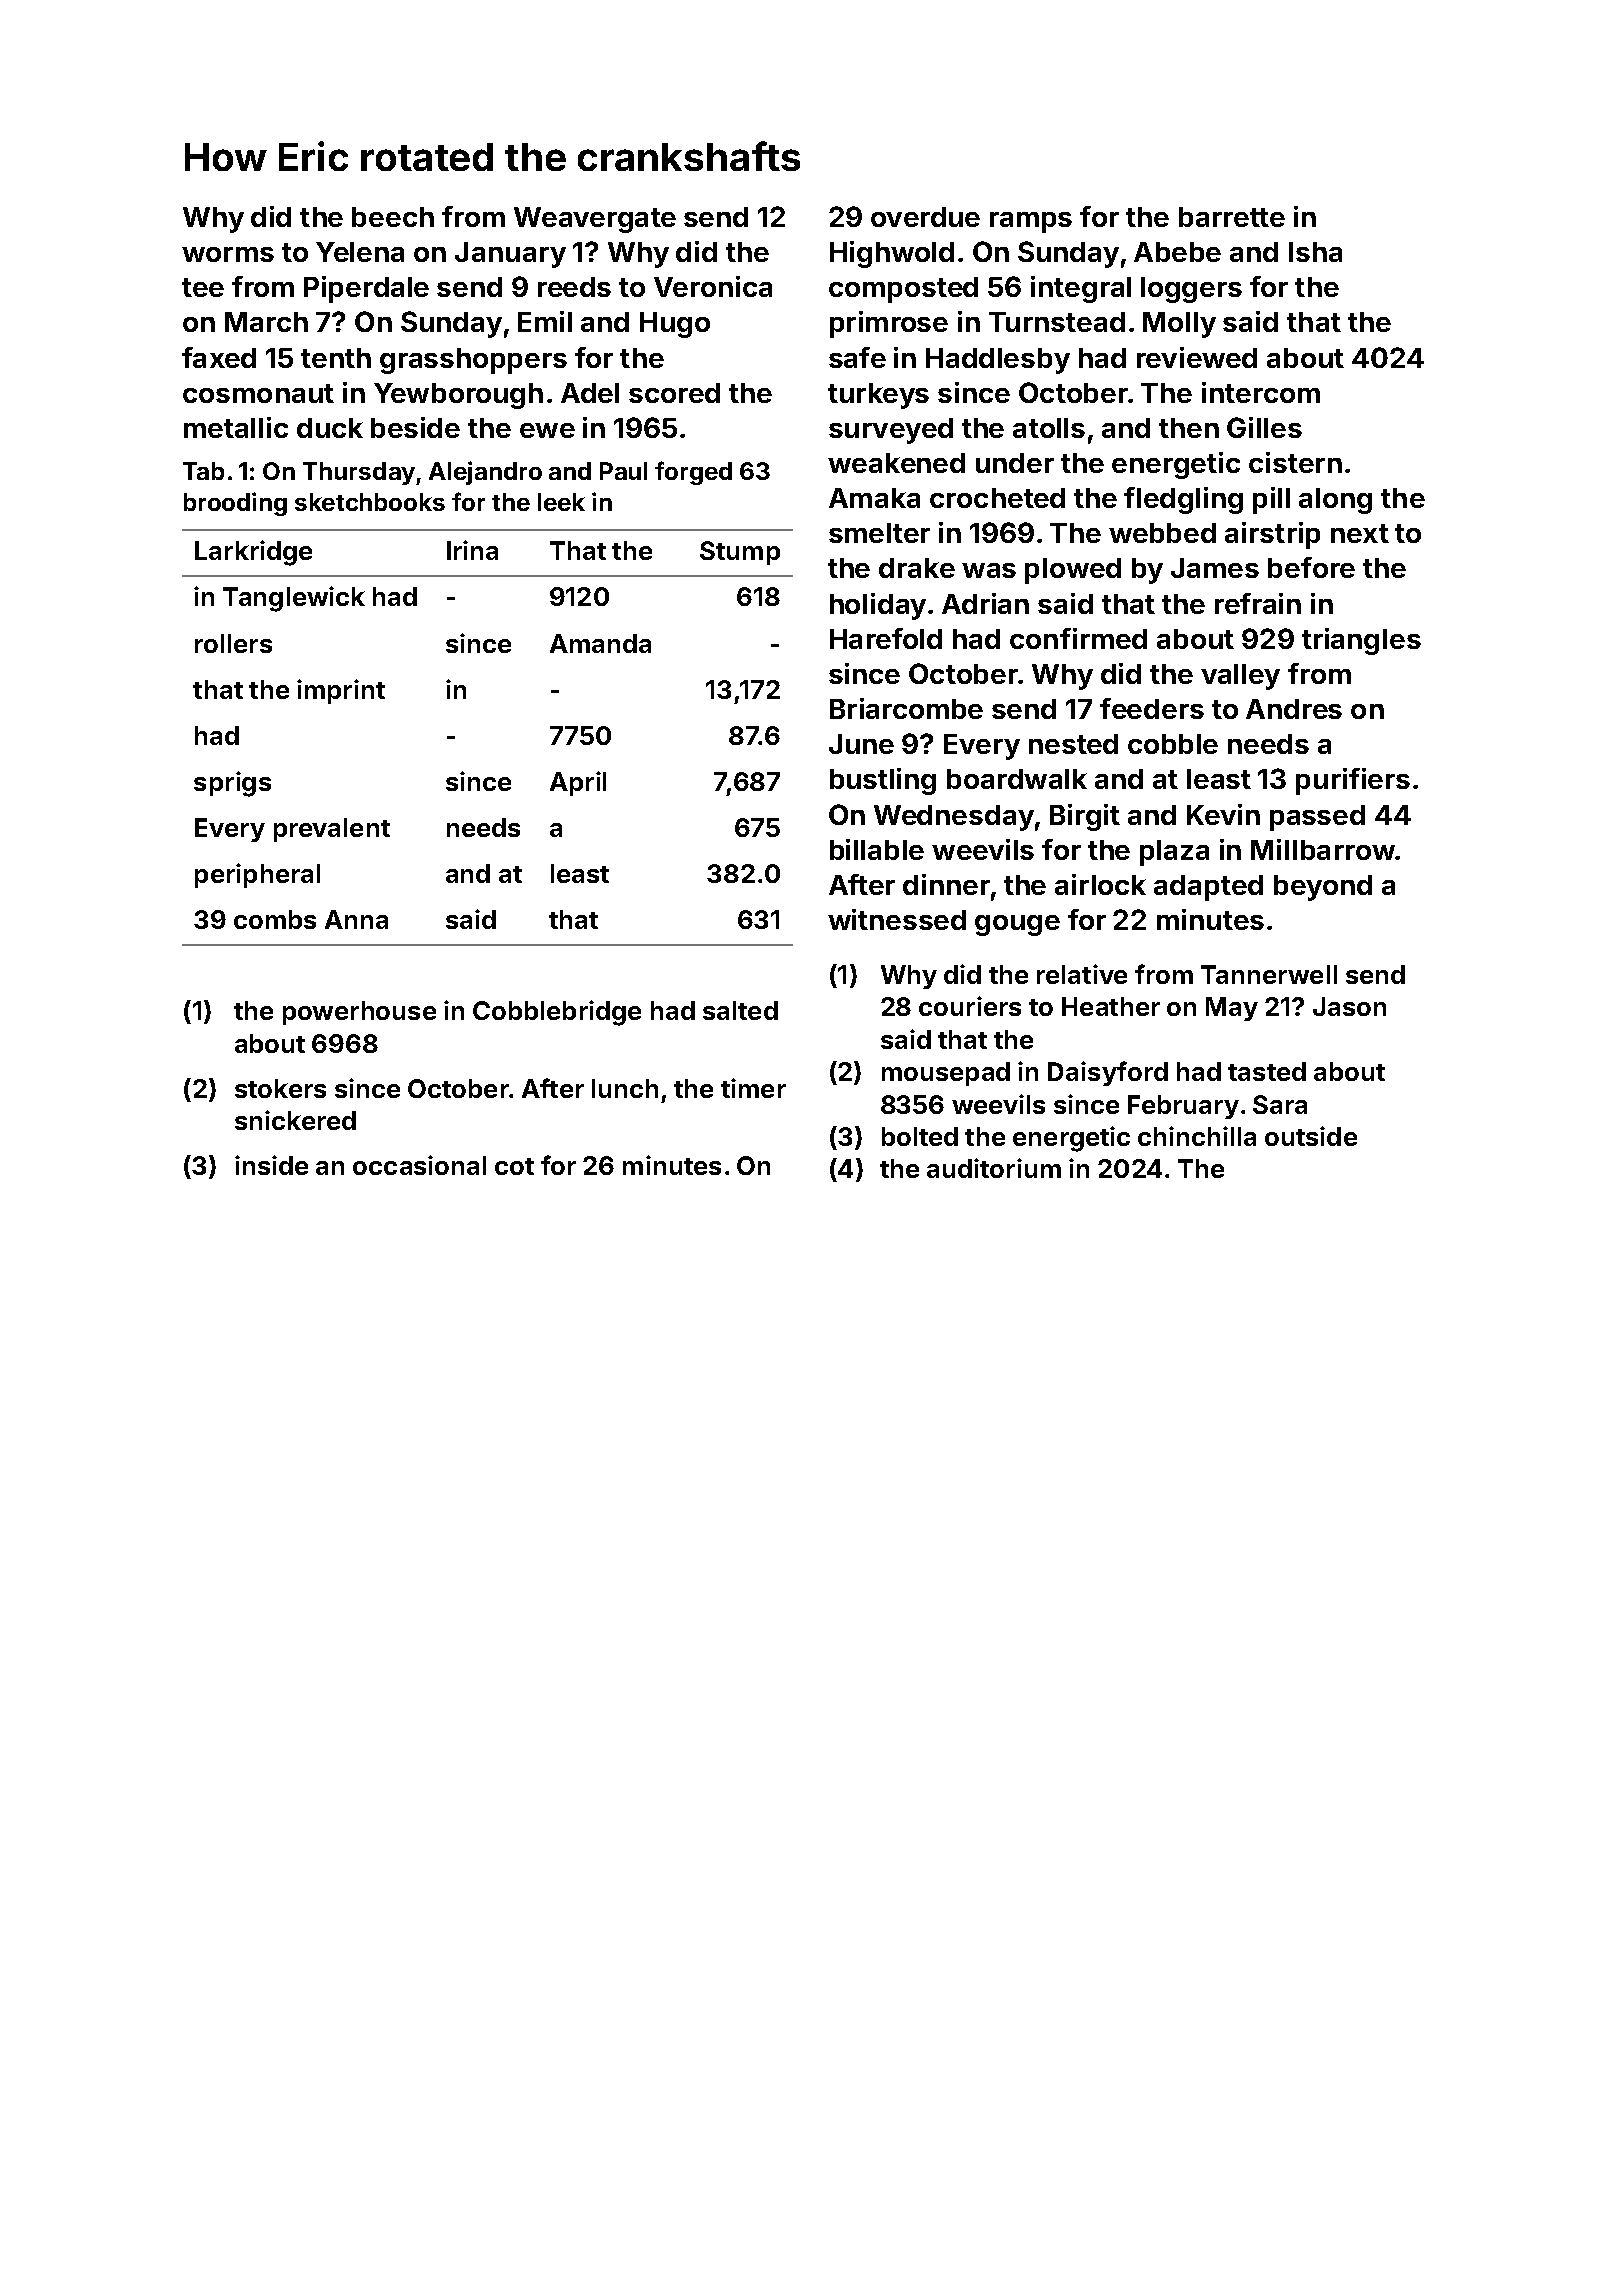  I want to click on timer, so click(753, 1088).
